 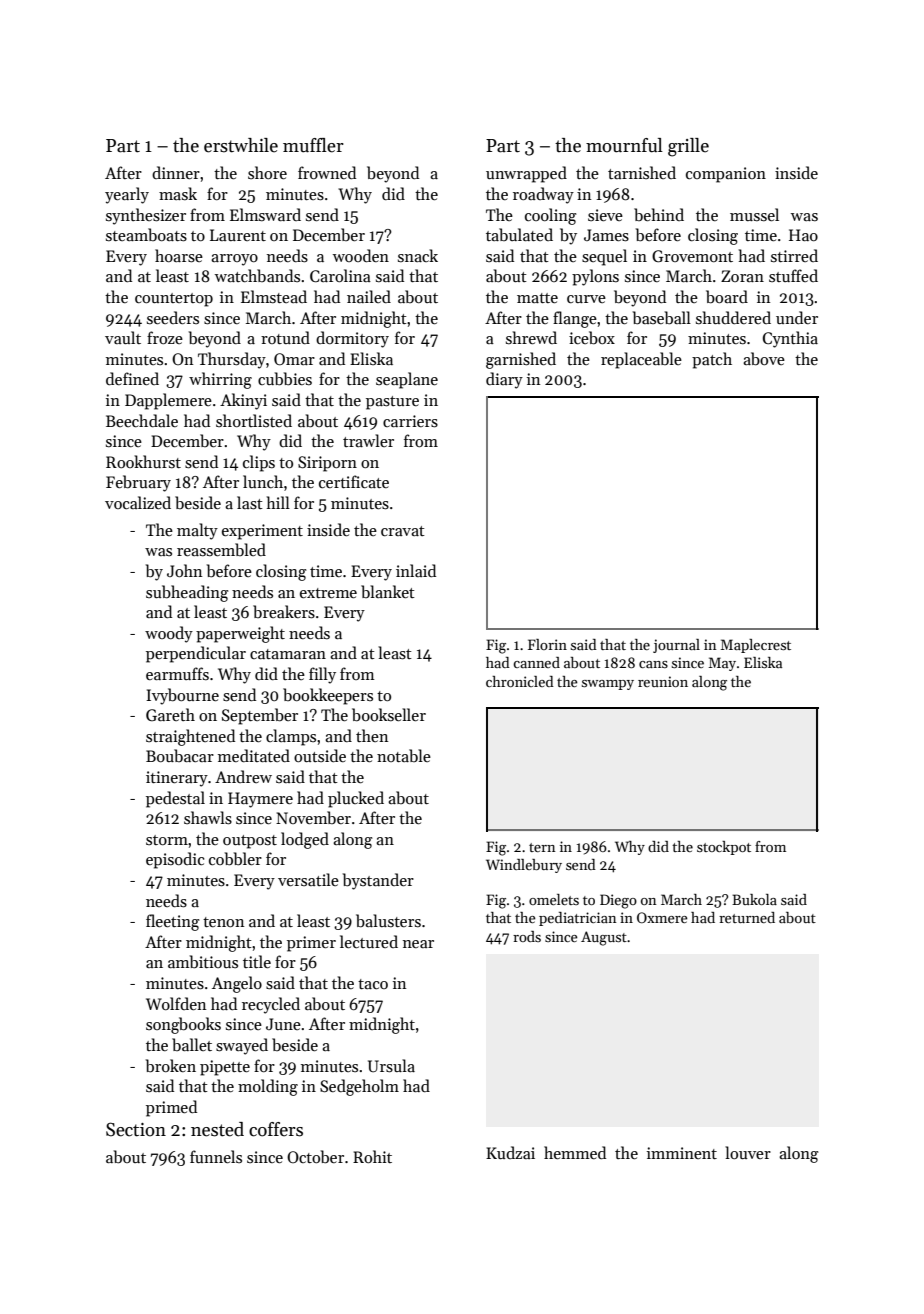 I want to click on Cynthia, so click(x=790, y=339).
